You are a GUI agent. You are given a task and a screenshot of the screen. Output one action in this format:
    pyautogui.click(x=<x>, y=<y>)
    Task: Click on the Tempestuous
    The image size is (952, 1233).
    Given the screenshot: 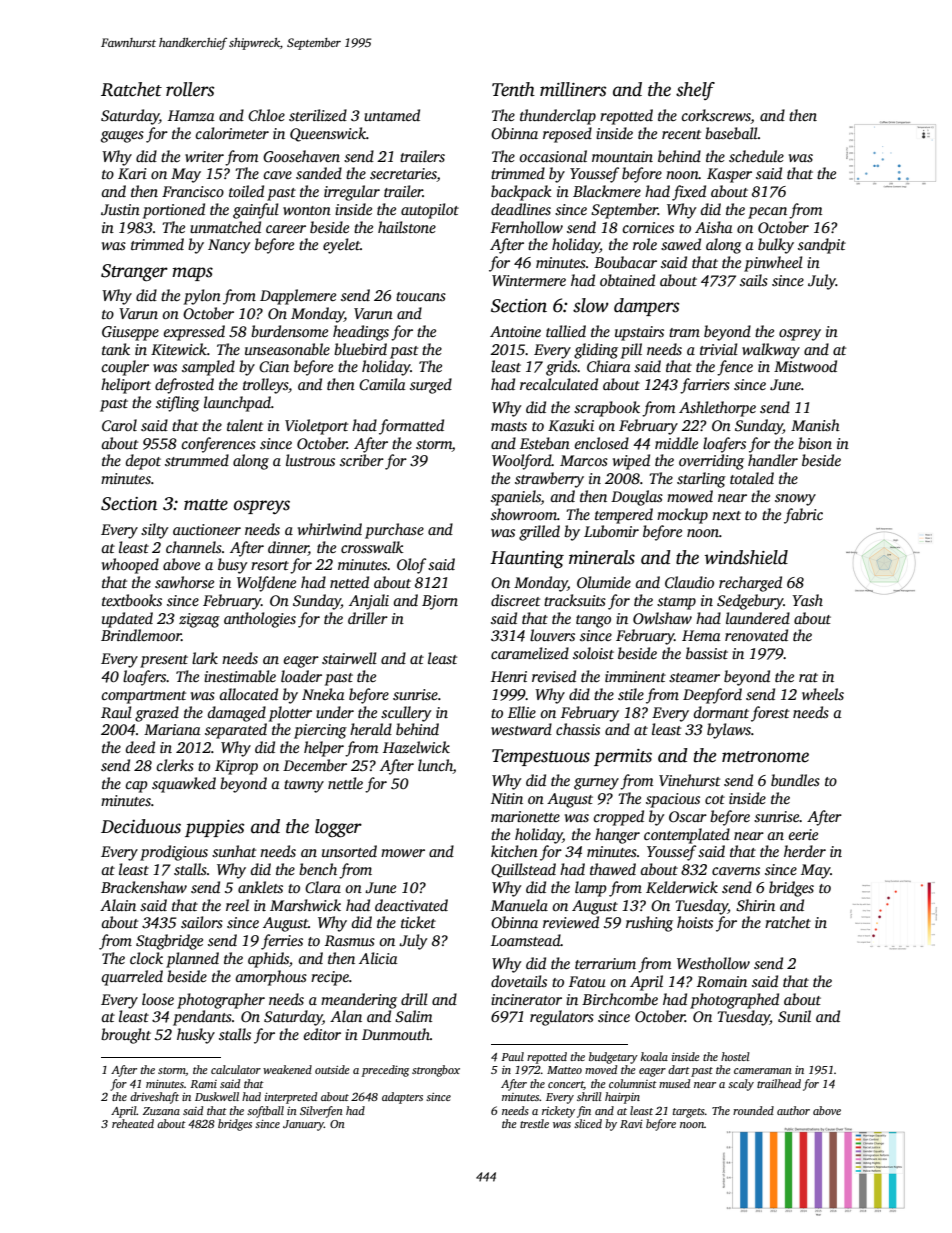 What is the action you would take?
    pyautogui.click(x=541, y=757)
